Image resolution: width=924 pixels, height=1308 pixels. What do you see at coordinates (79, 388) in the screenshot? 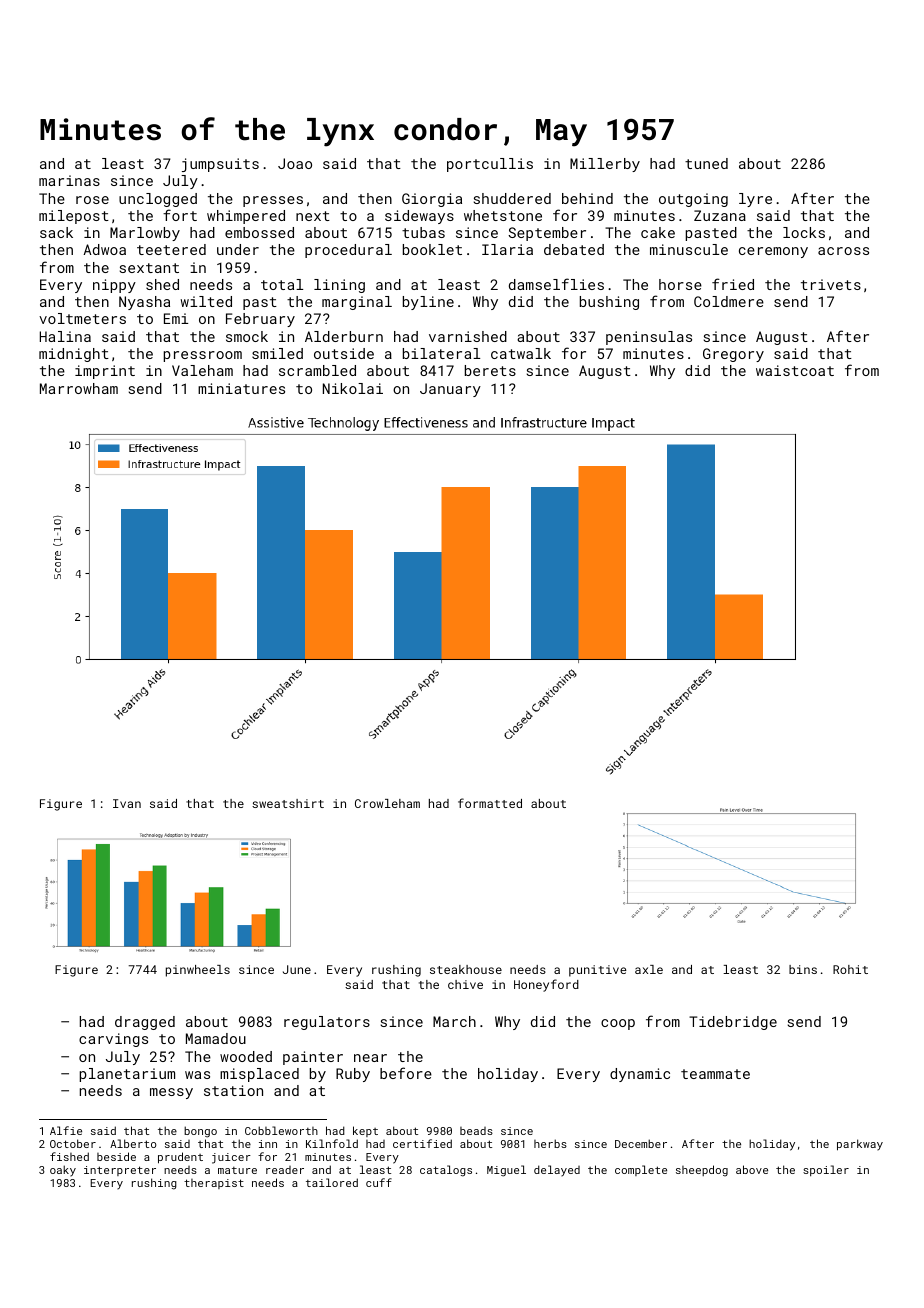
I see `Marrowham` at bounding box center [79, 388].
